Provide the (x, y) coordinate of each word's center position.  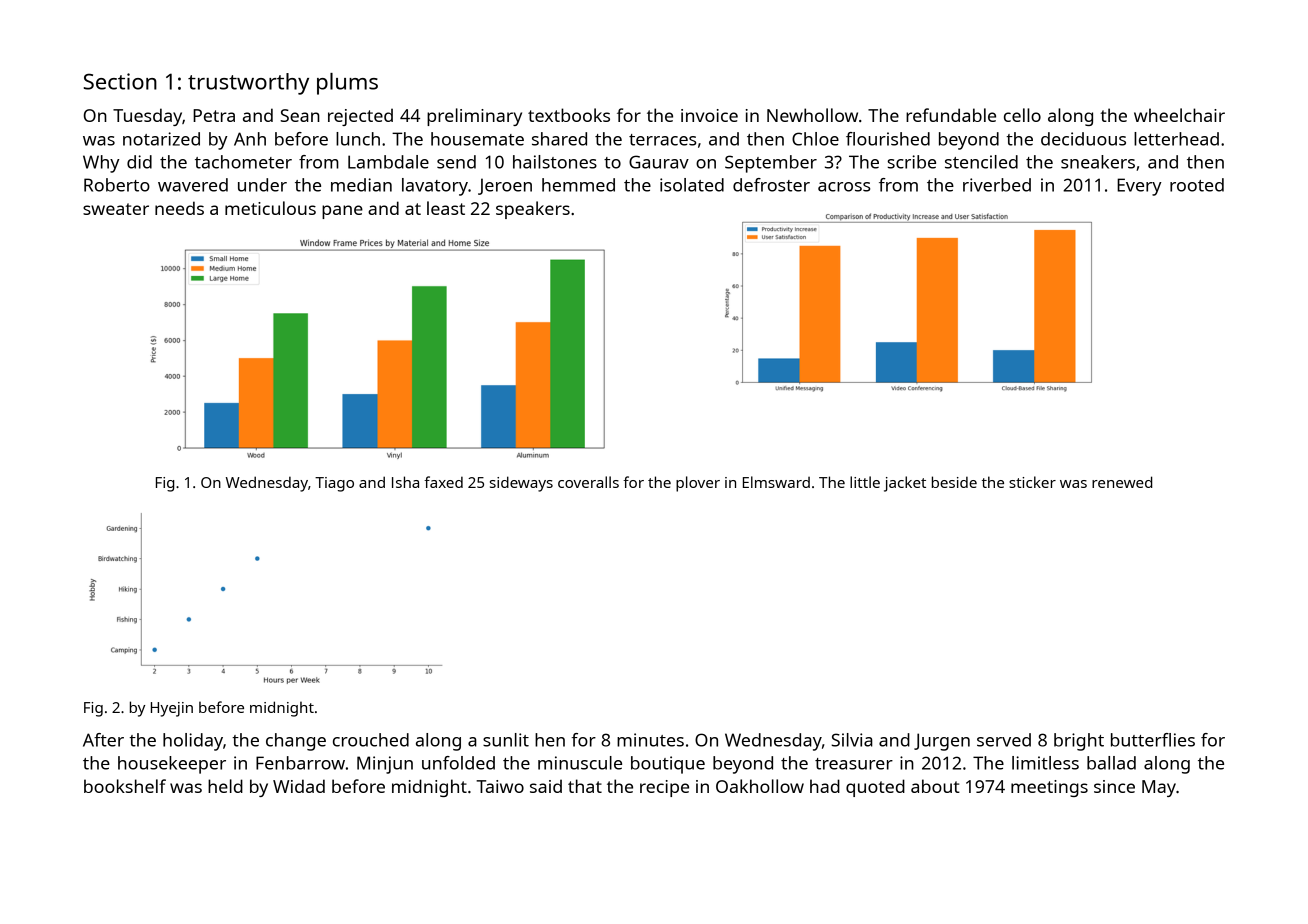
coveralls (588, 482)
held (225, 786)
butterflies (1153, 740)
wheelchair (1179, 115)
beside (954, 482)
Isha (405, 482)
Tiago (334, 484)
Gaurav (659, 162)
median (361, 185)
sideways (521, 484)
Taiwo (500, 786)
